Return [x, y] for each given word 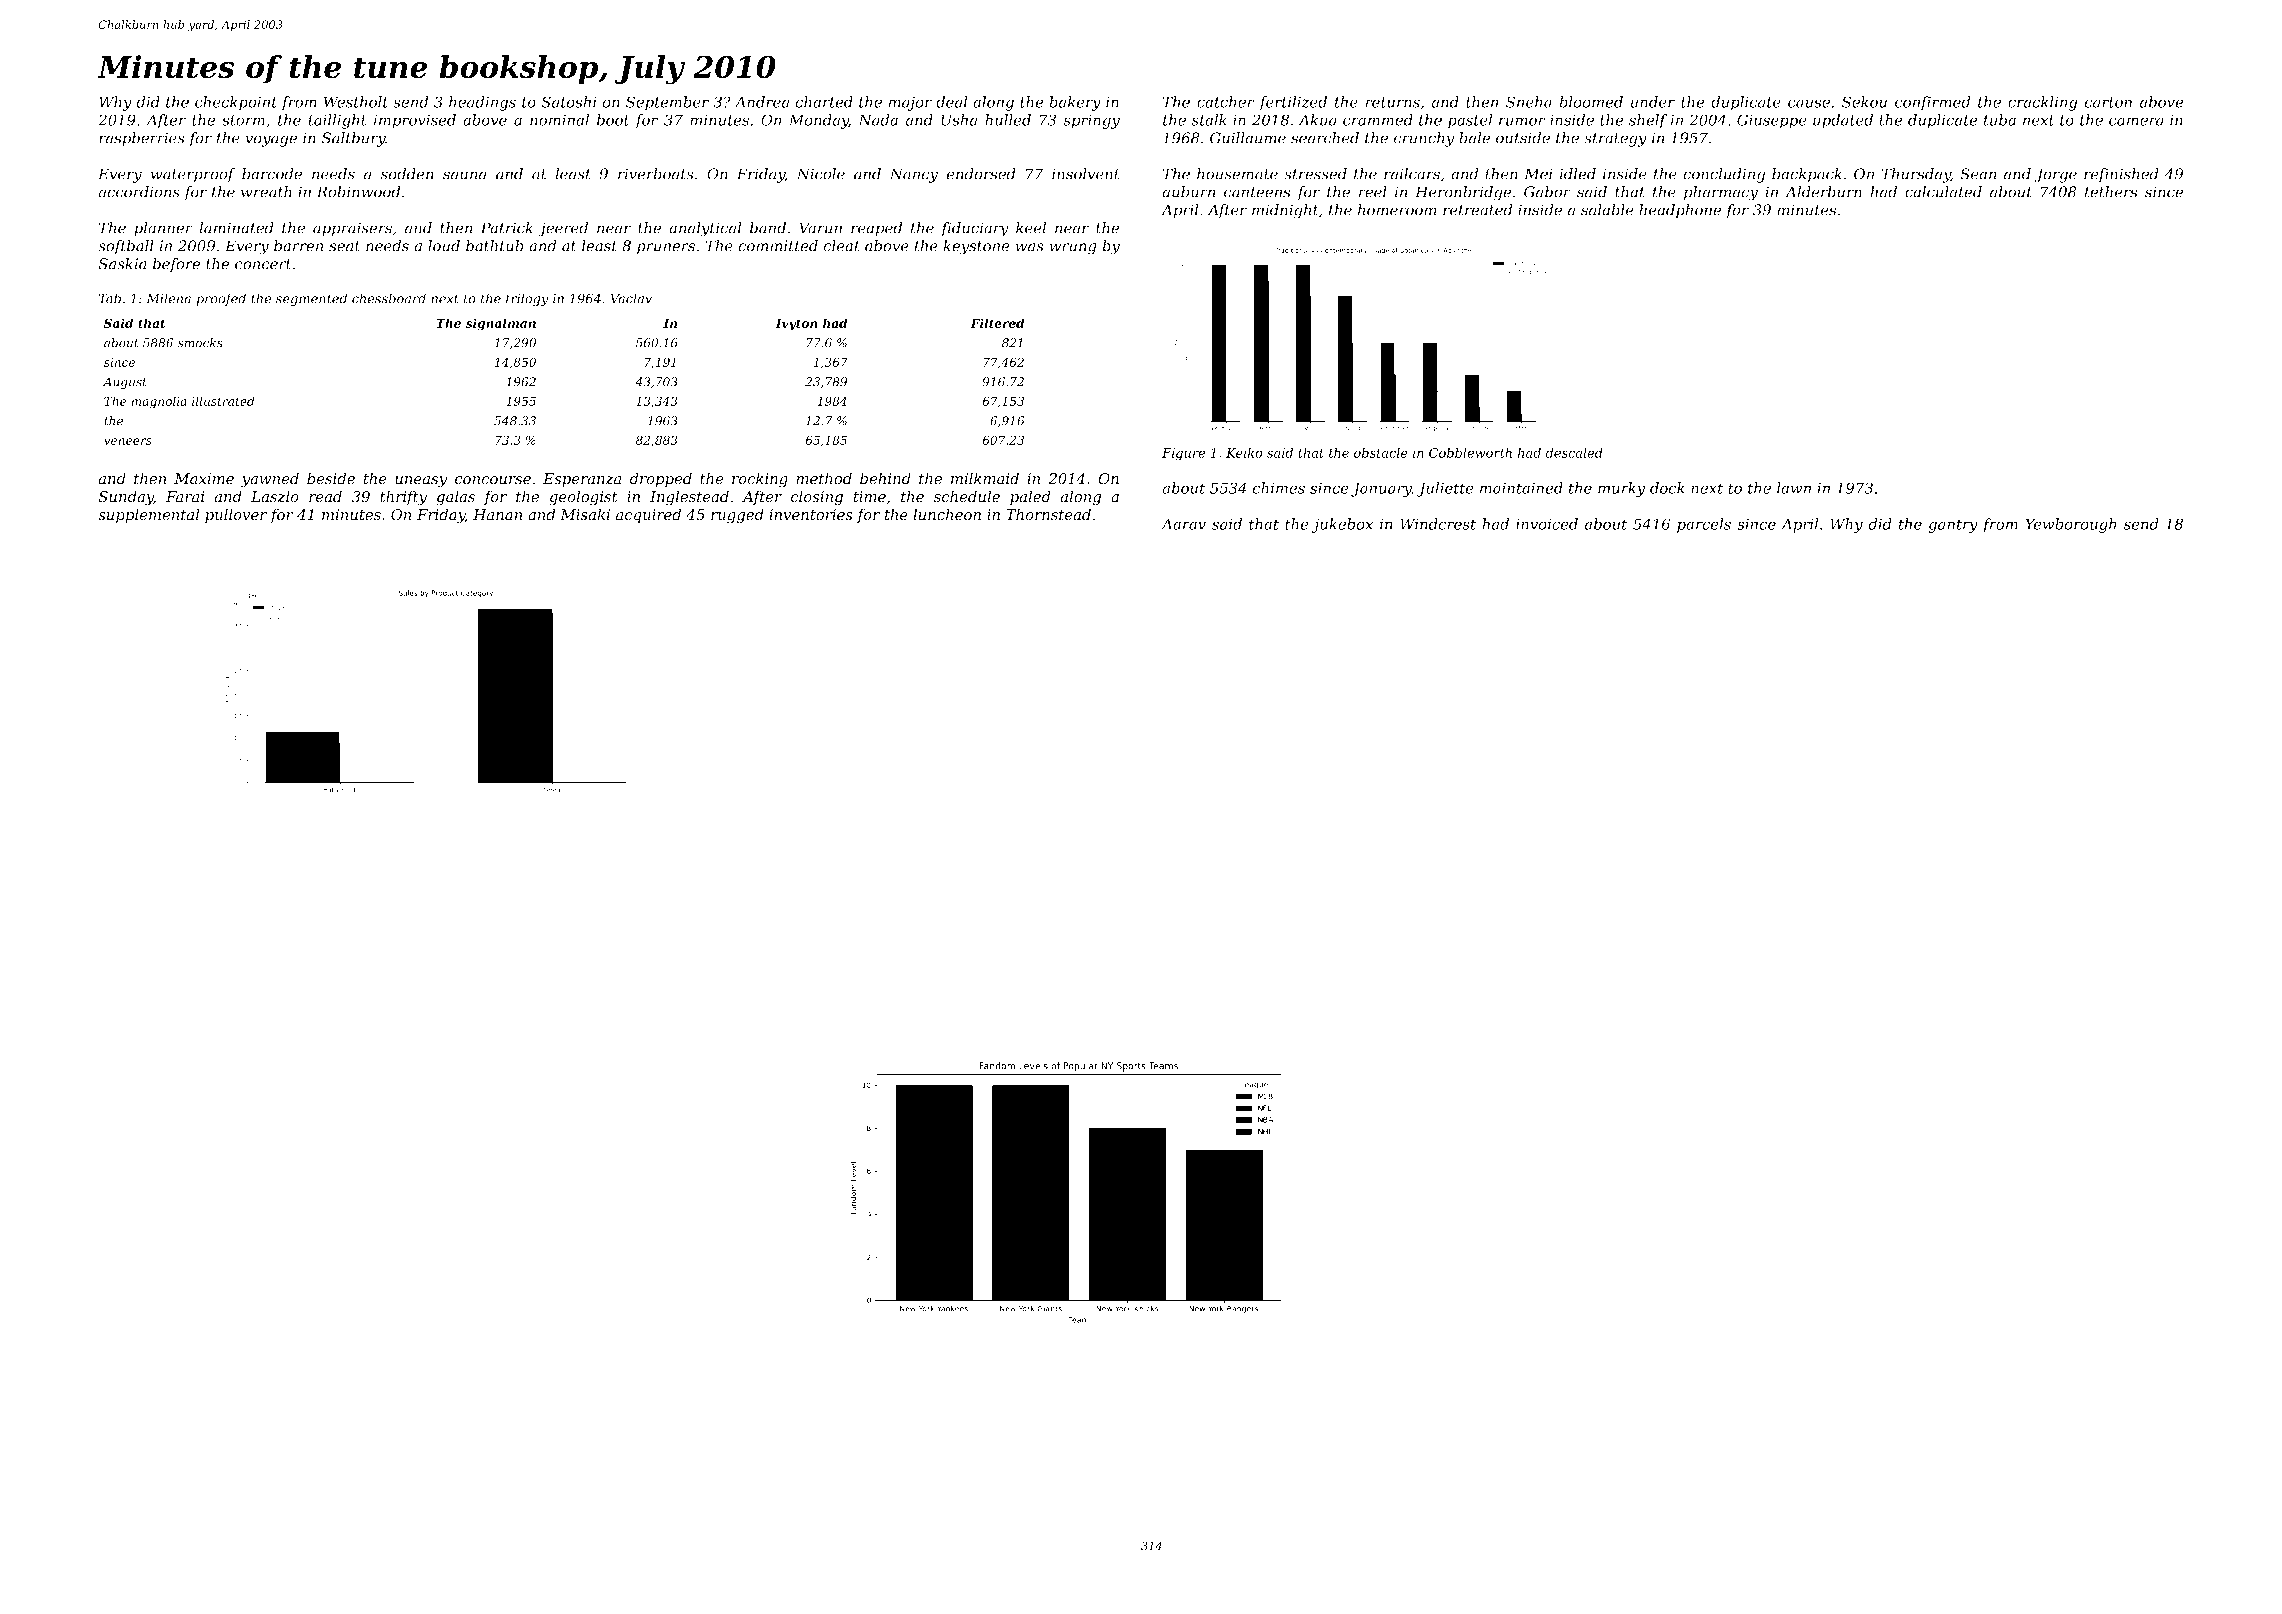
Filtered [997, 323]
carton [2108, 102]
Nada [878, 120]
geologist [583, 498]
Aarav [1183, 524]
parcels [1704, 525]
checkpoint [236, 103]
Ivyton [796, 324]
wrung [1073, 249]
